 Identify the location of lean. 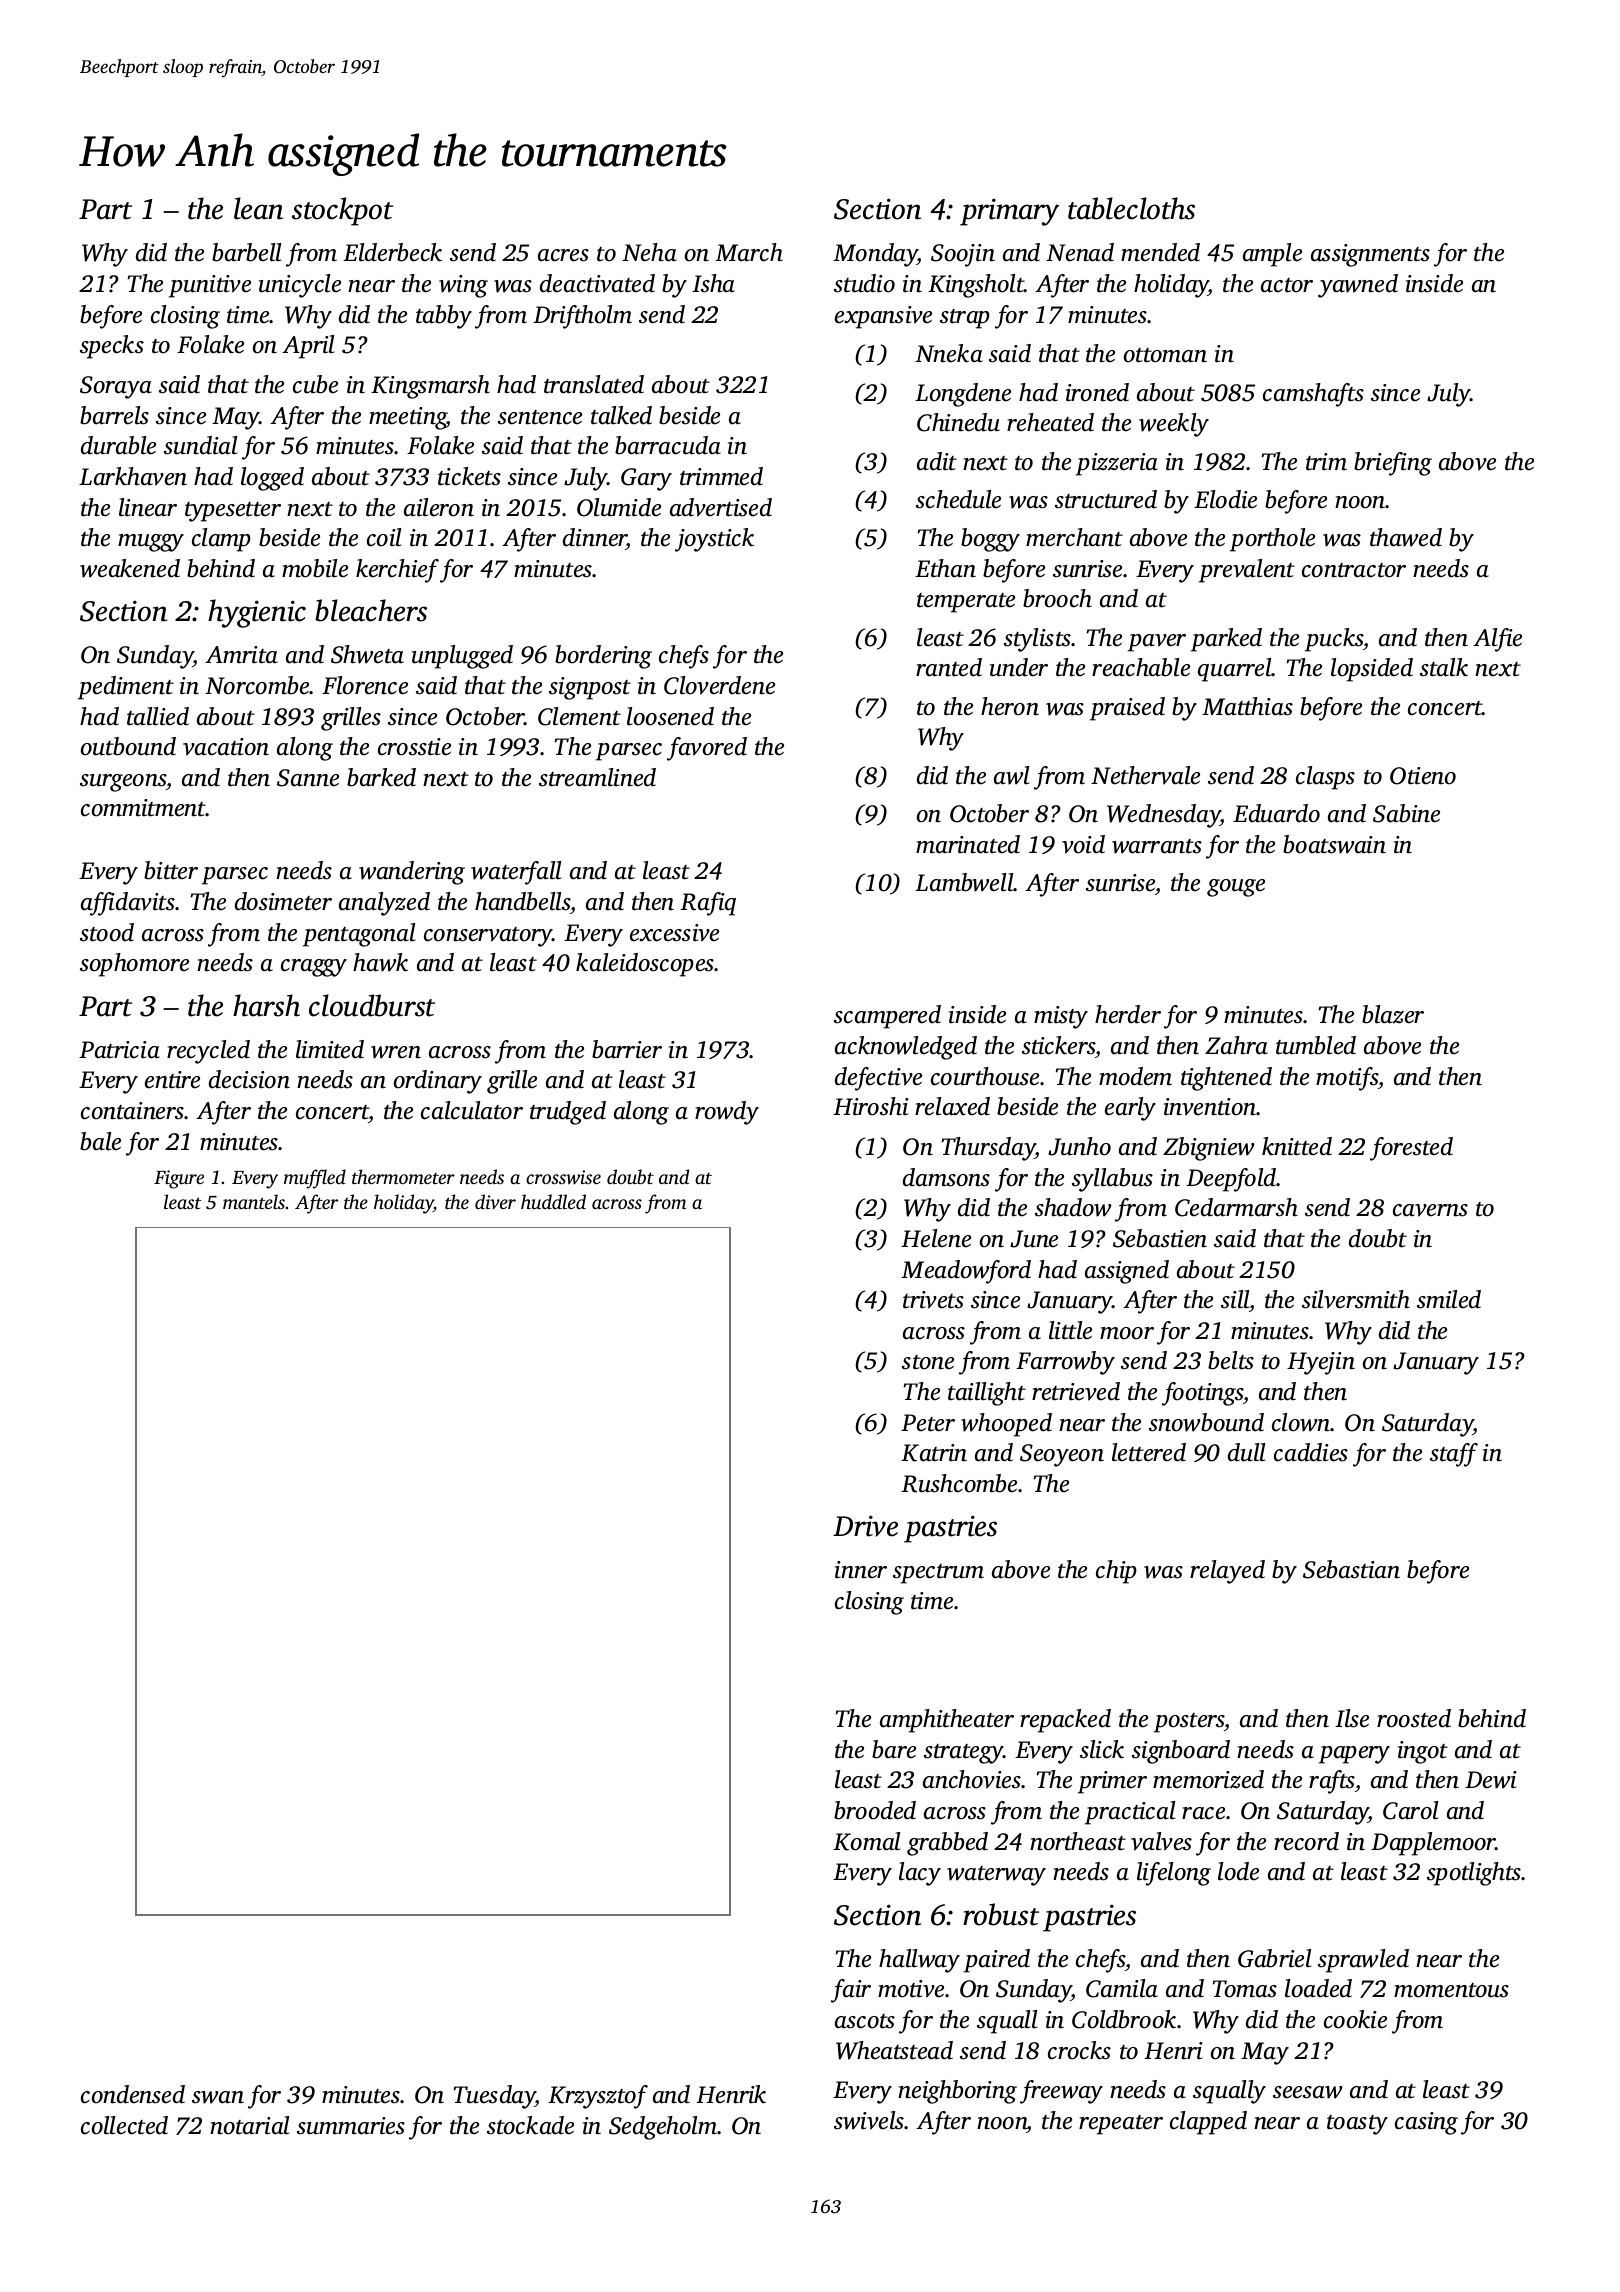
(258, 208).
